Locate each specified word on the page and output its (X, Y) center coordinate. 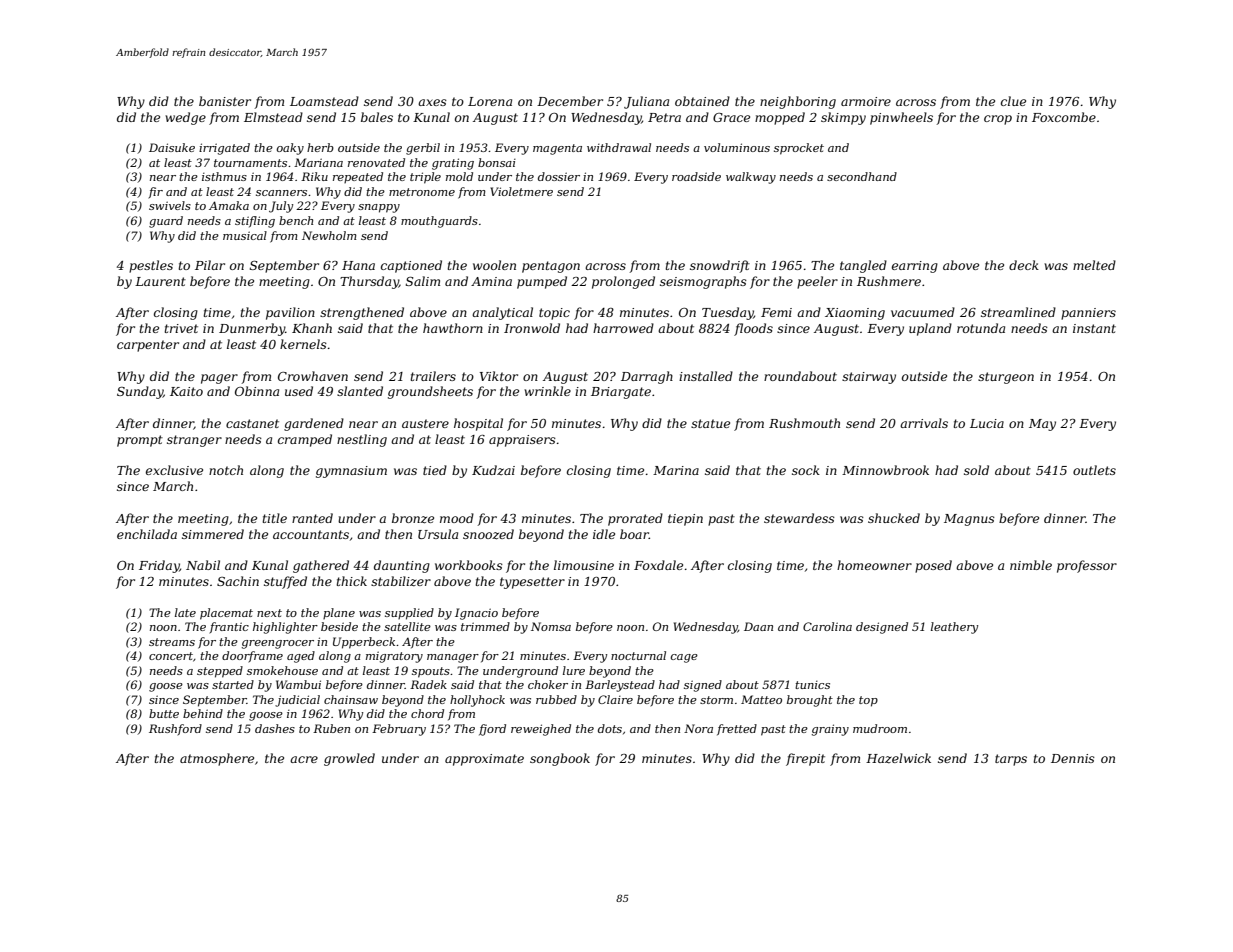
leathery (954, 628)
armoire (866, 101)
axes (432, 102)
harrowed (623, 328)
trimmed (485, 626)
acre (304, 759)
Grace (731, 117)
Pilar (210, 265)
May (1042, 425)
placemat (226, 614)
